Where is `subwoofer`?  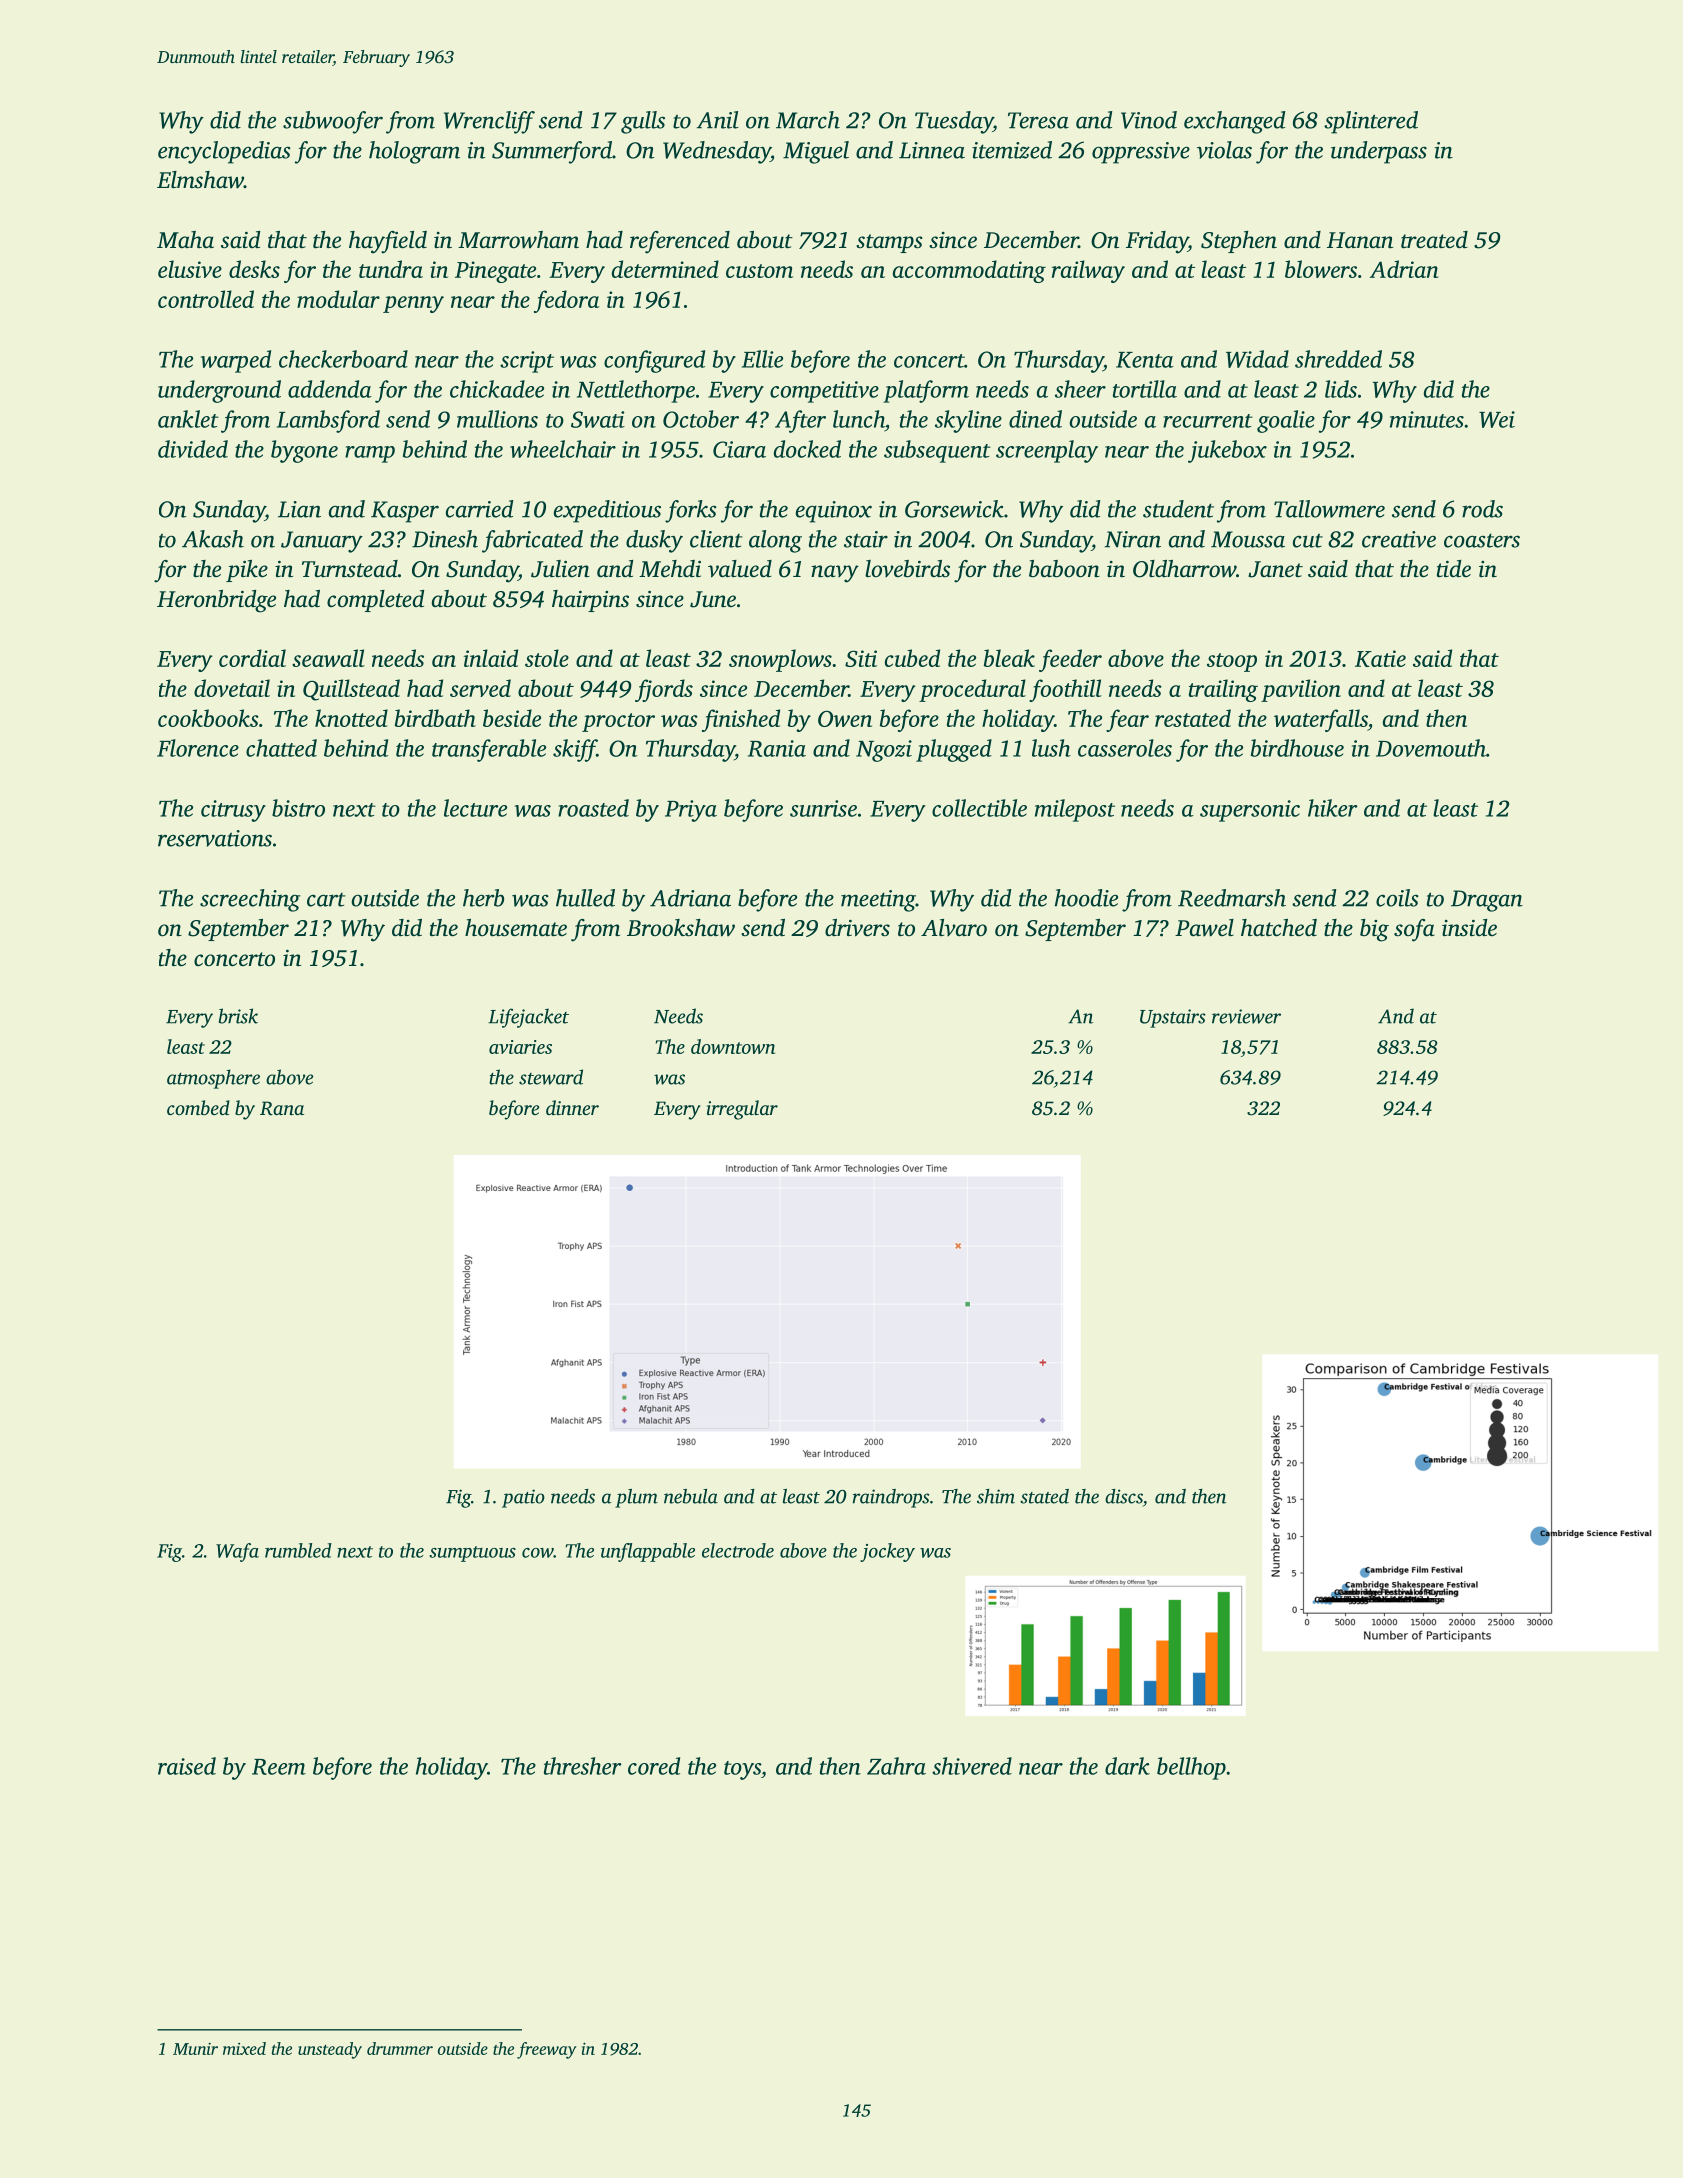
subwoofer is located at coordinates (333, 122).
